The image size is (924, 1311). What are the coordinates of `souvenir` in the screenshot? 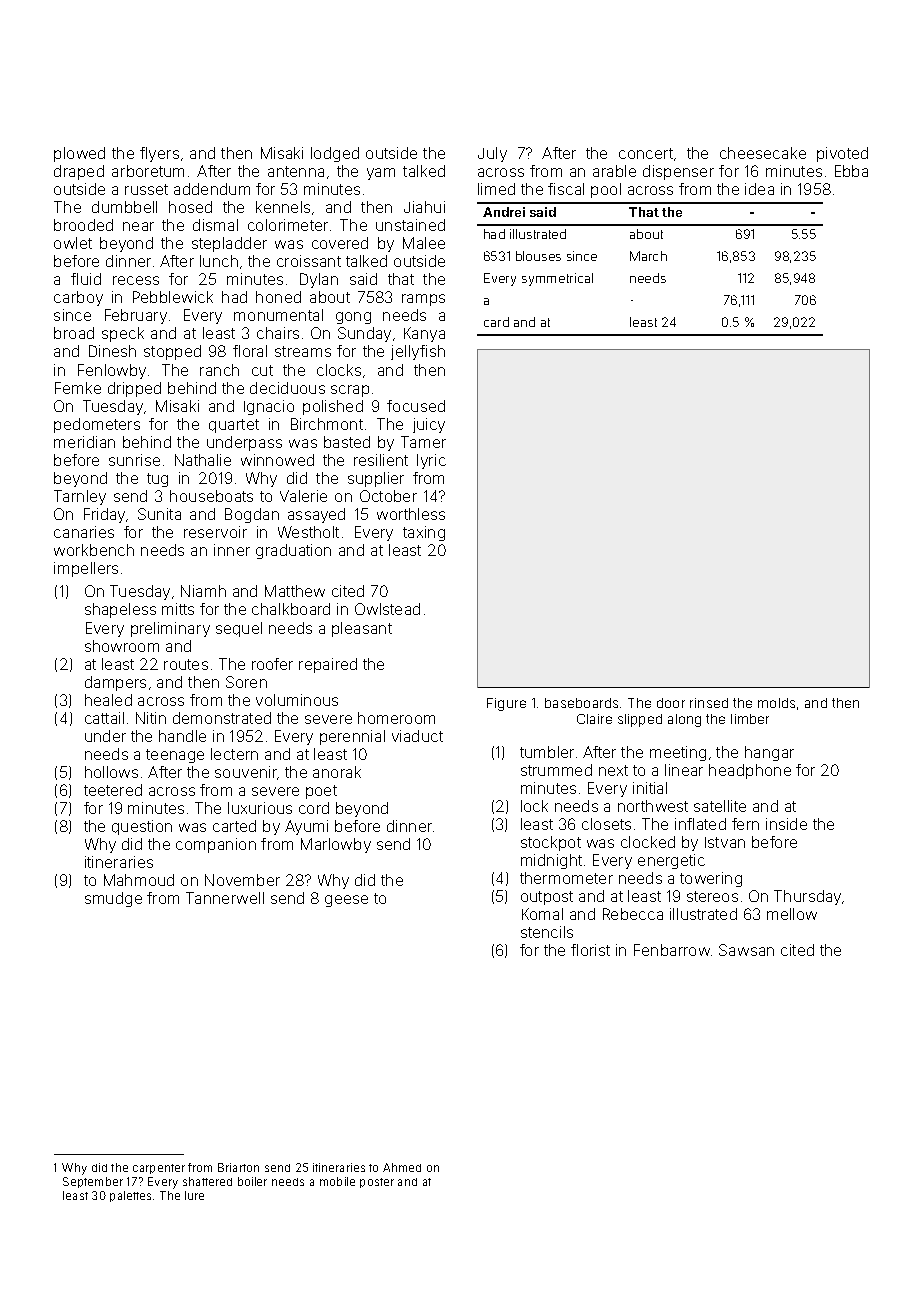 It's located at (246, 773).
